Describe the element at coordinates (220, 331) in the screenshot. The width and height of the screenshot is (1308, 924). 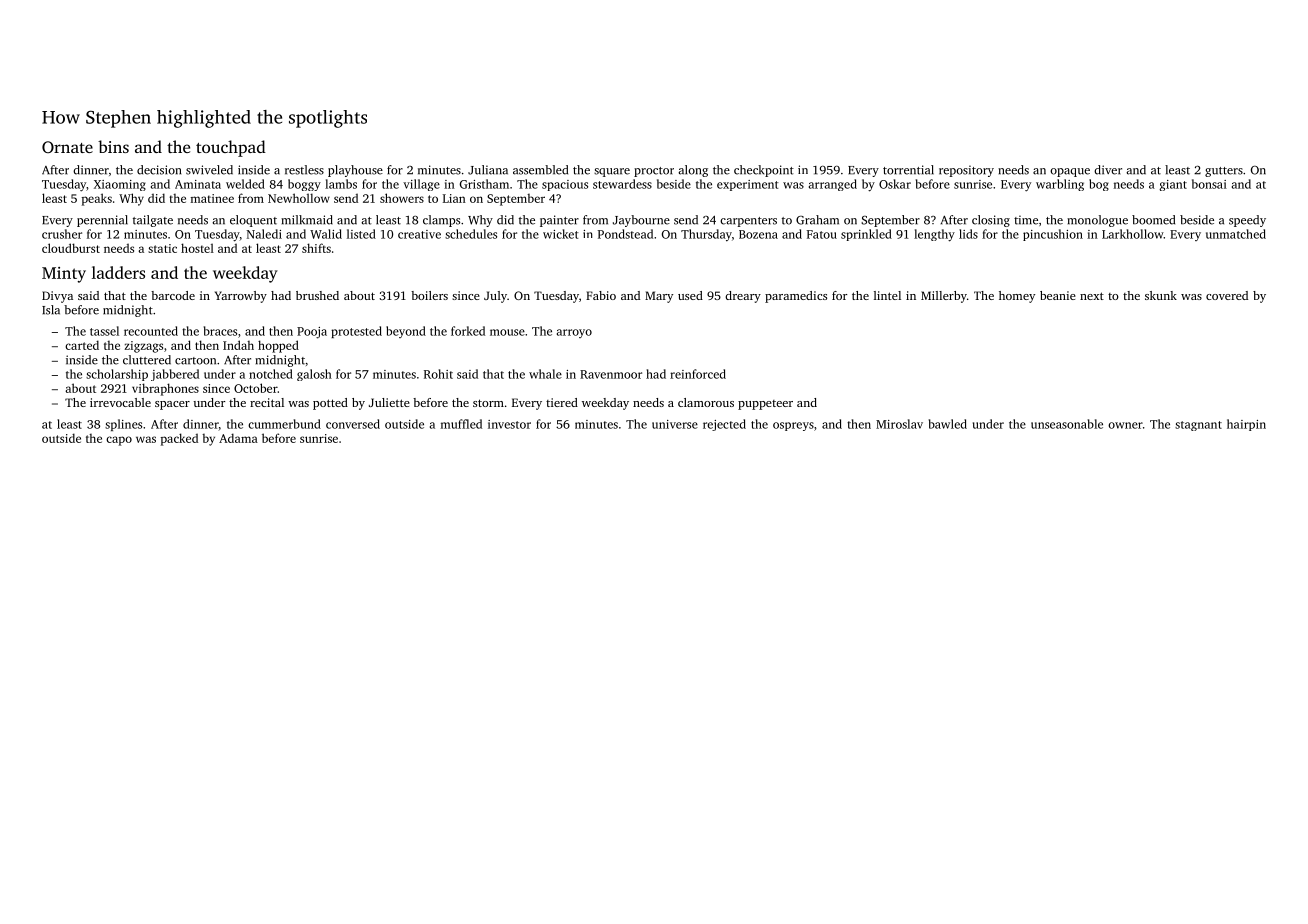
I see `braces` at that location.
